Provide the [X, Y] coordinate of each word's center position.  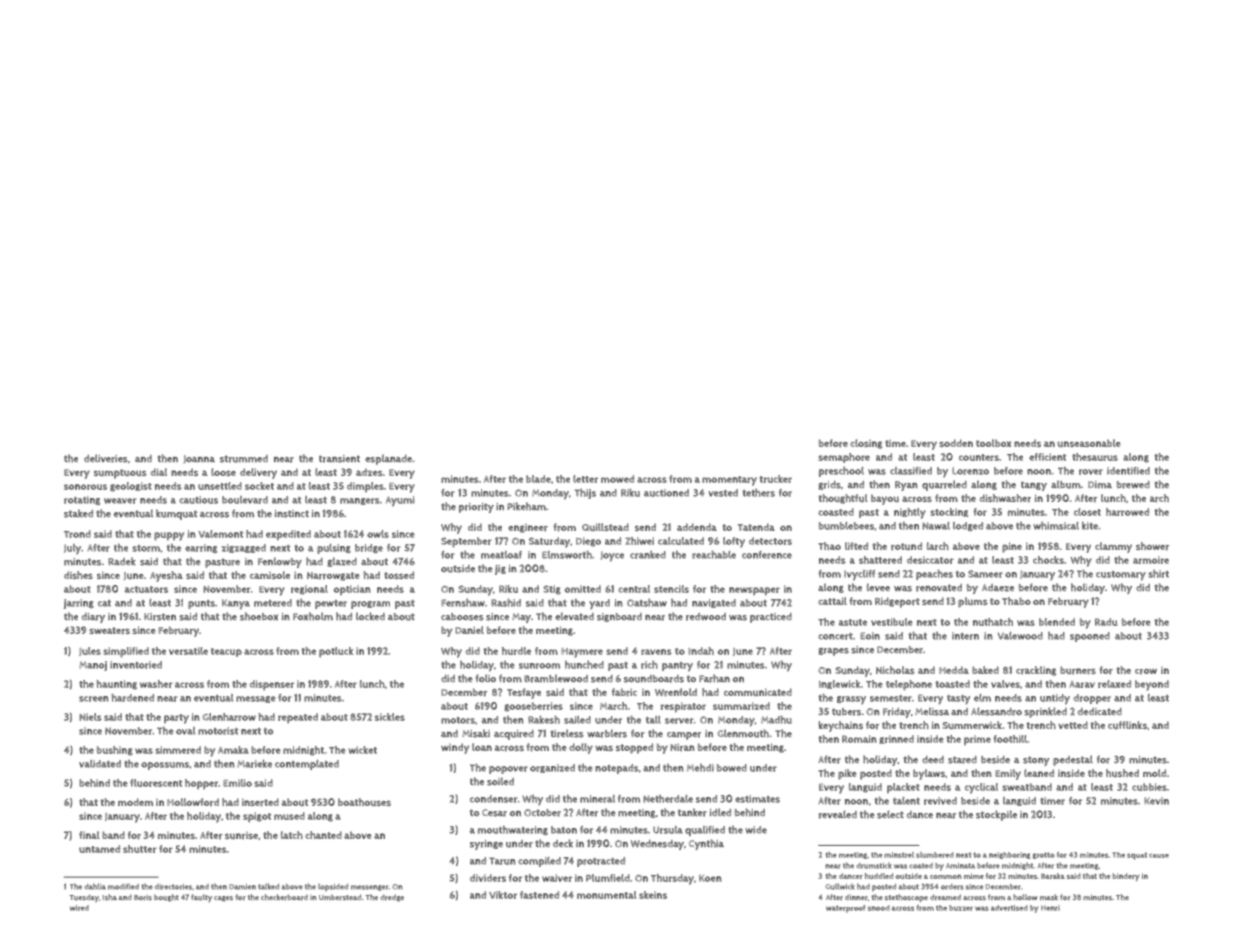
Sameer [985, 574]
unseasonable [1089, 443]
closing [866, 444]
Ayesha [166, 576]
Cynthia [706, 844]
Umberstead [340, 897]
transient [339, 459]
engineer [528, 528]
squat [1137, 856]
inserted [260, 802]
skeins [653, 895]
